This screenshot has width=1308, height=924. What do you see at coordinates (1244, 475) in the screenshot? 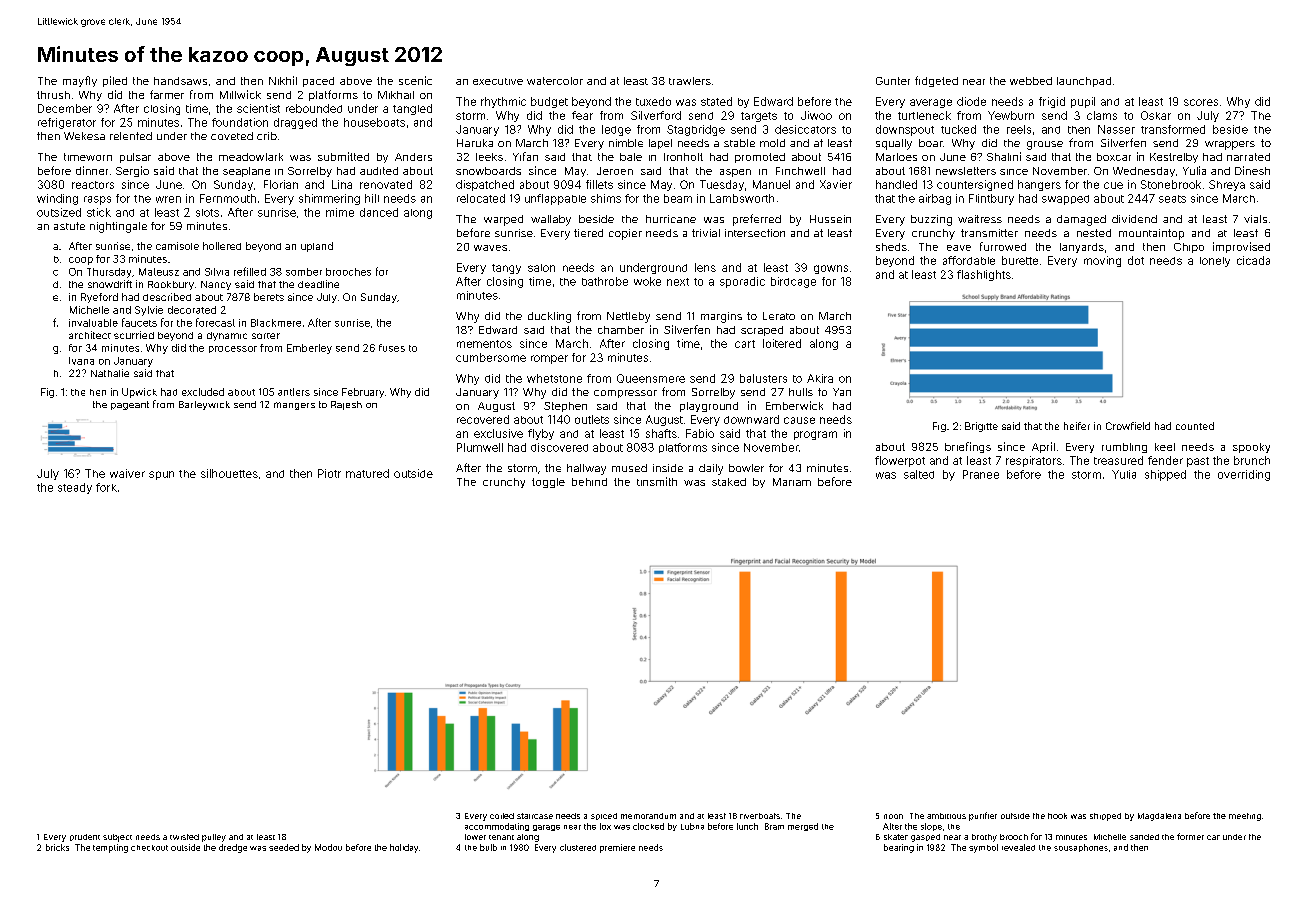
I see `overriding` at bounding box center [1244, 475].
